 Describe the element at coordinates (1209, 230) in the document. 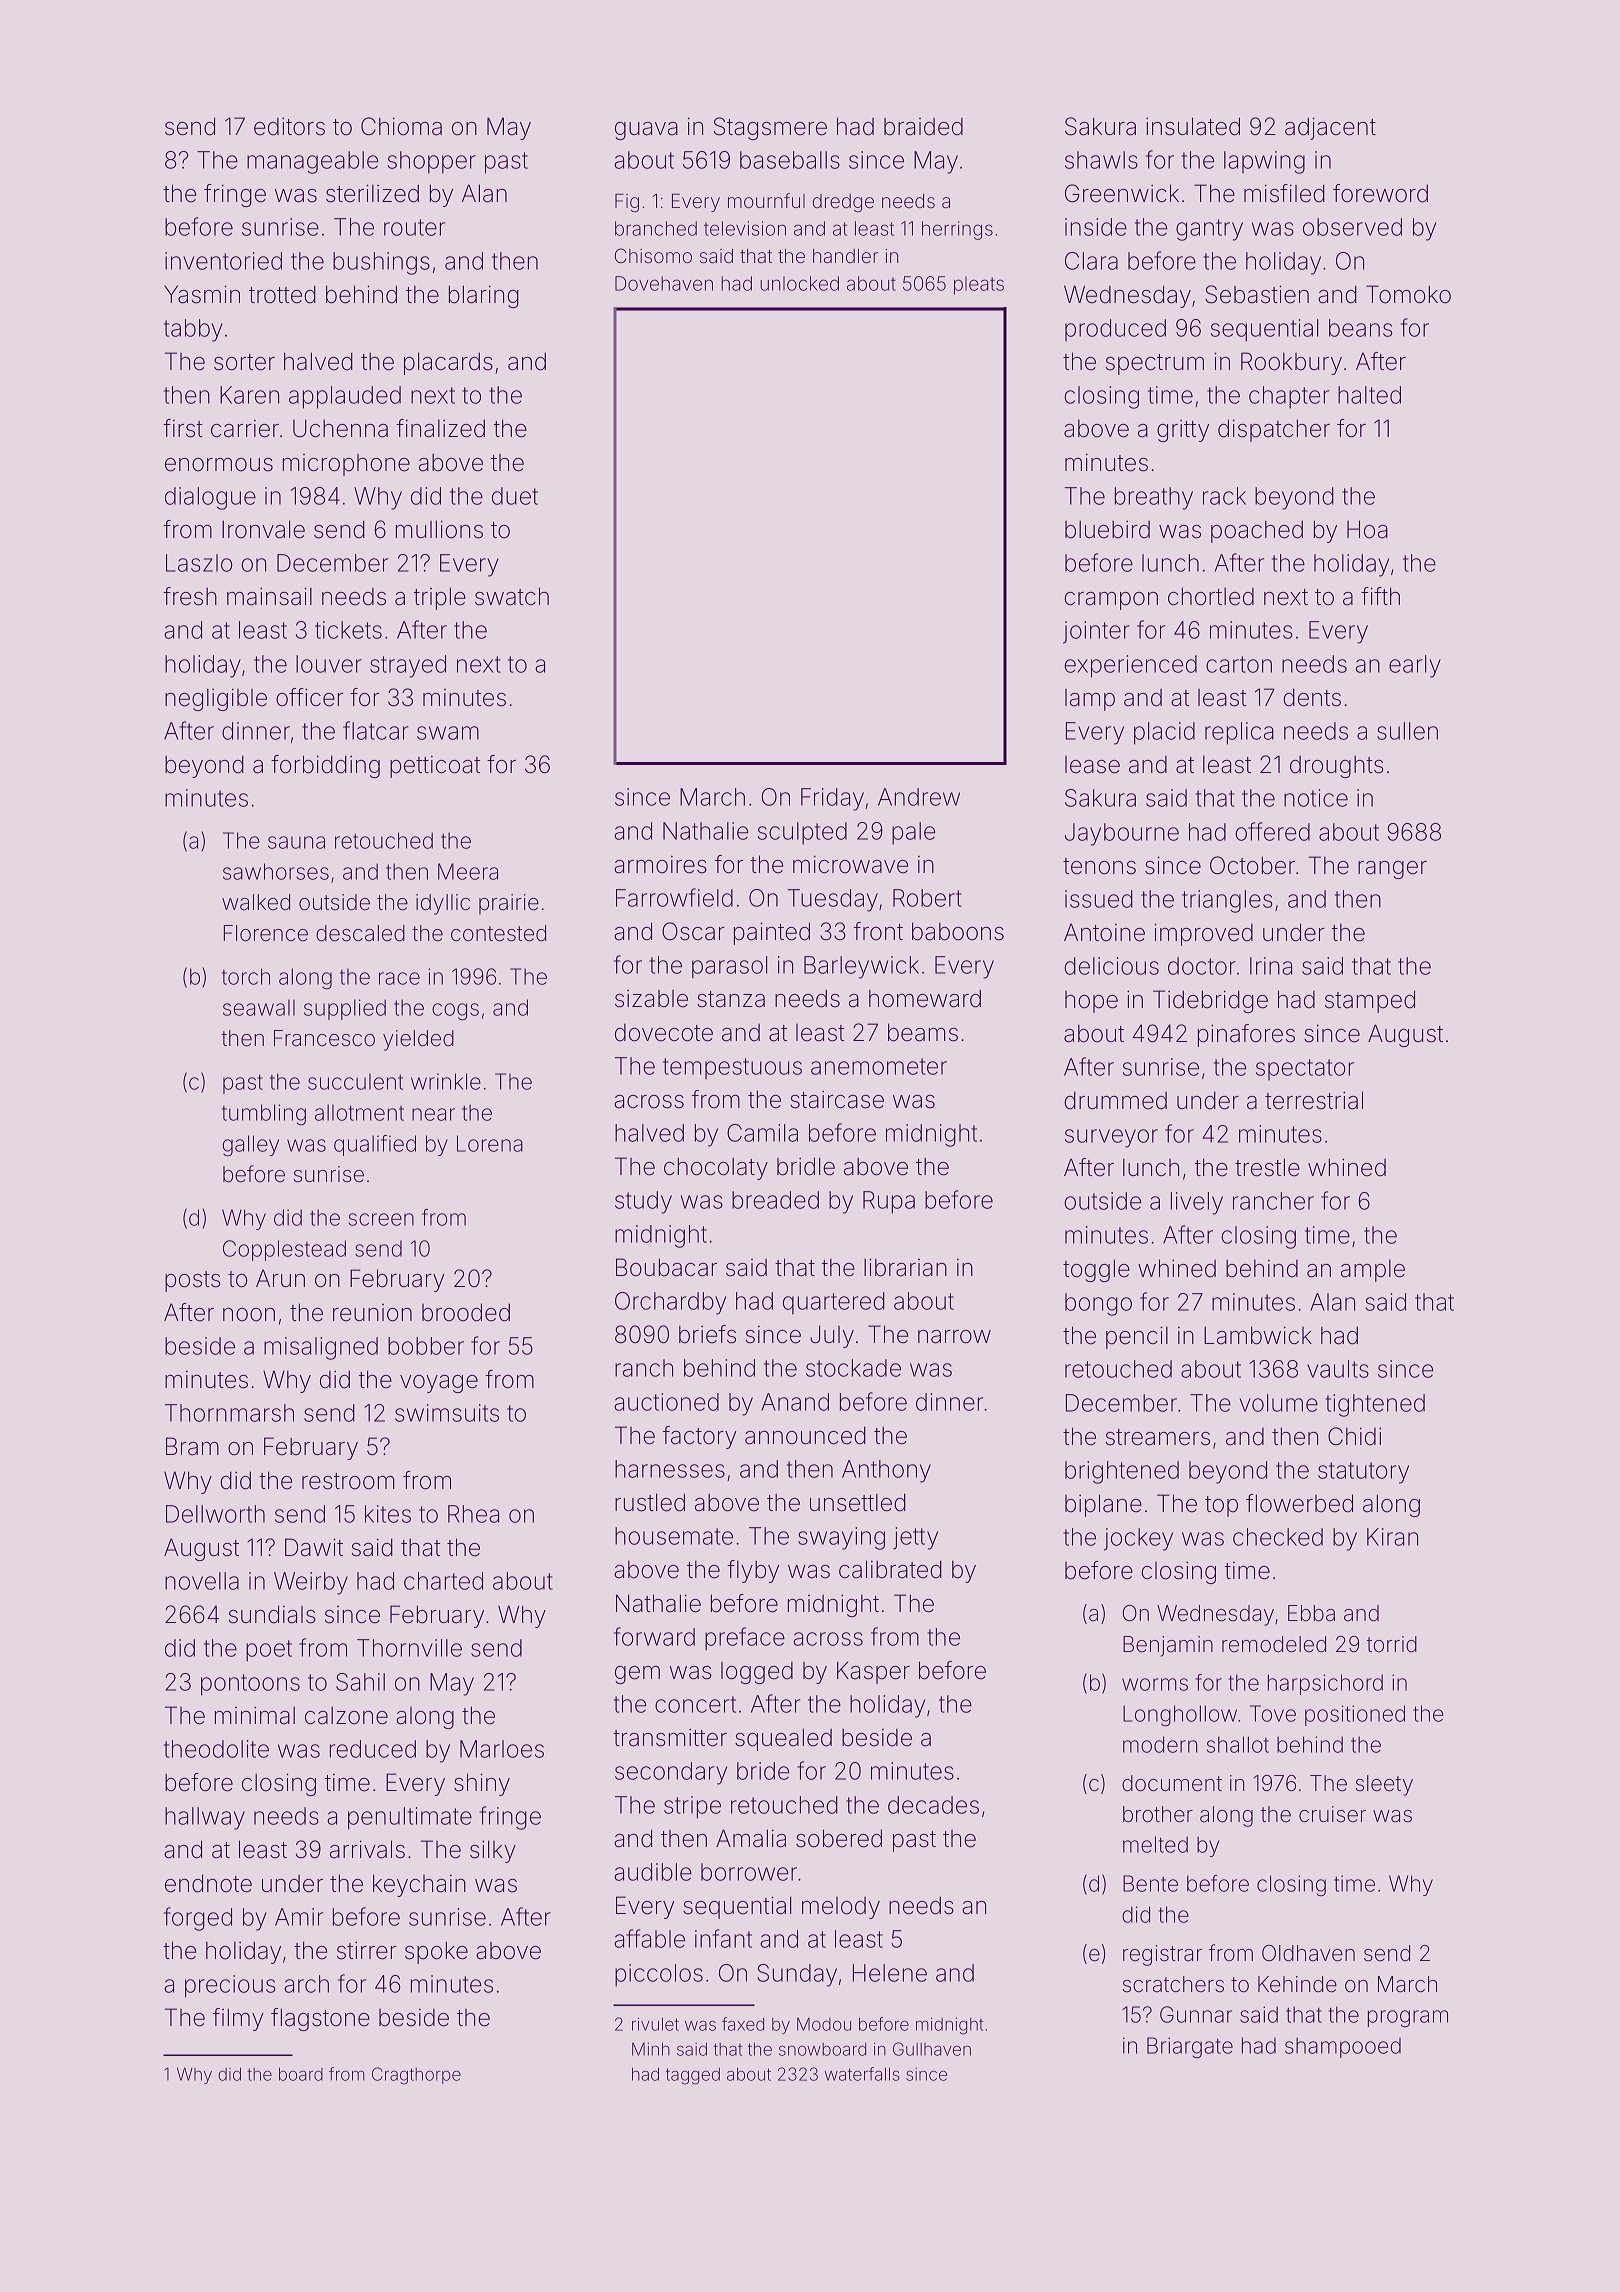

I see `gantry` at that location.
